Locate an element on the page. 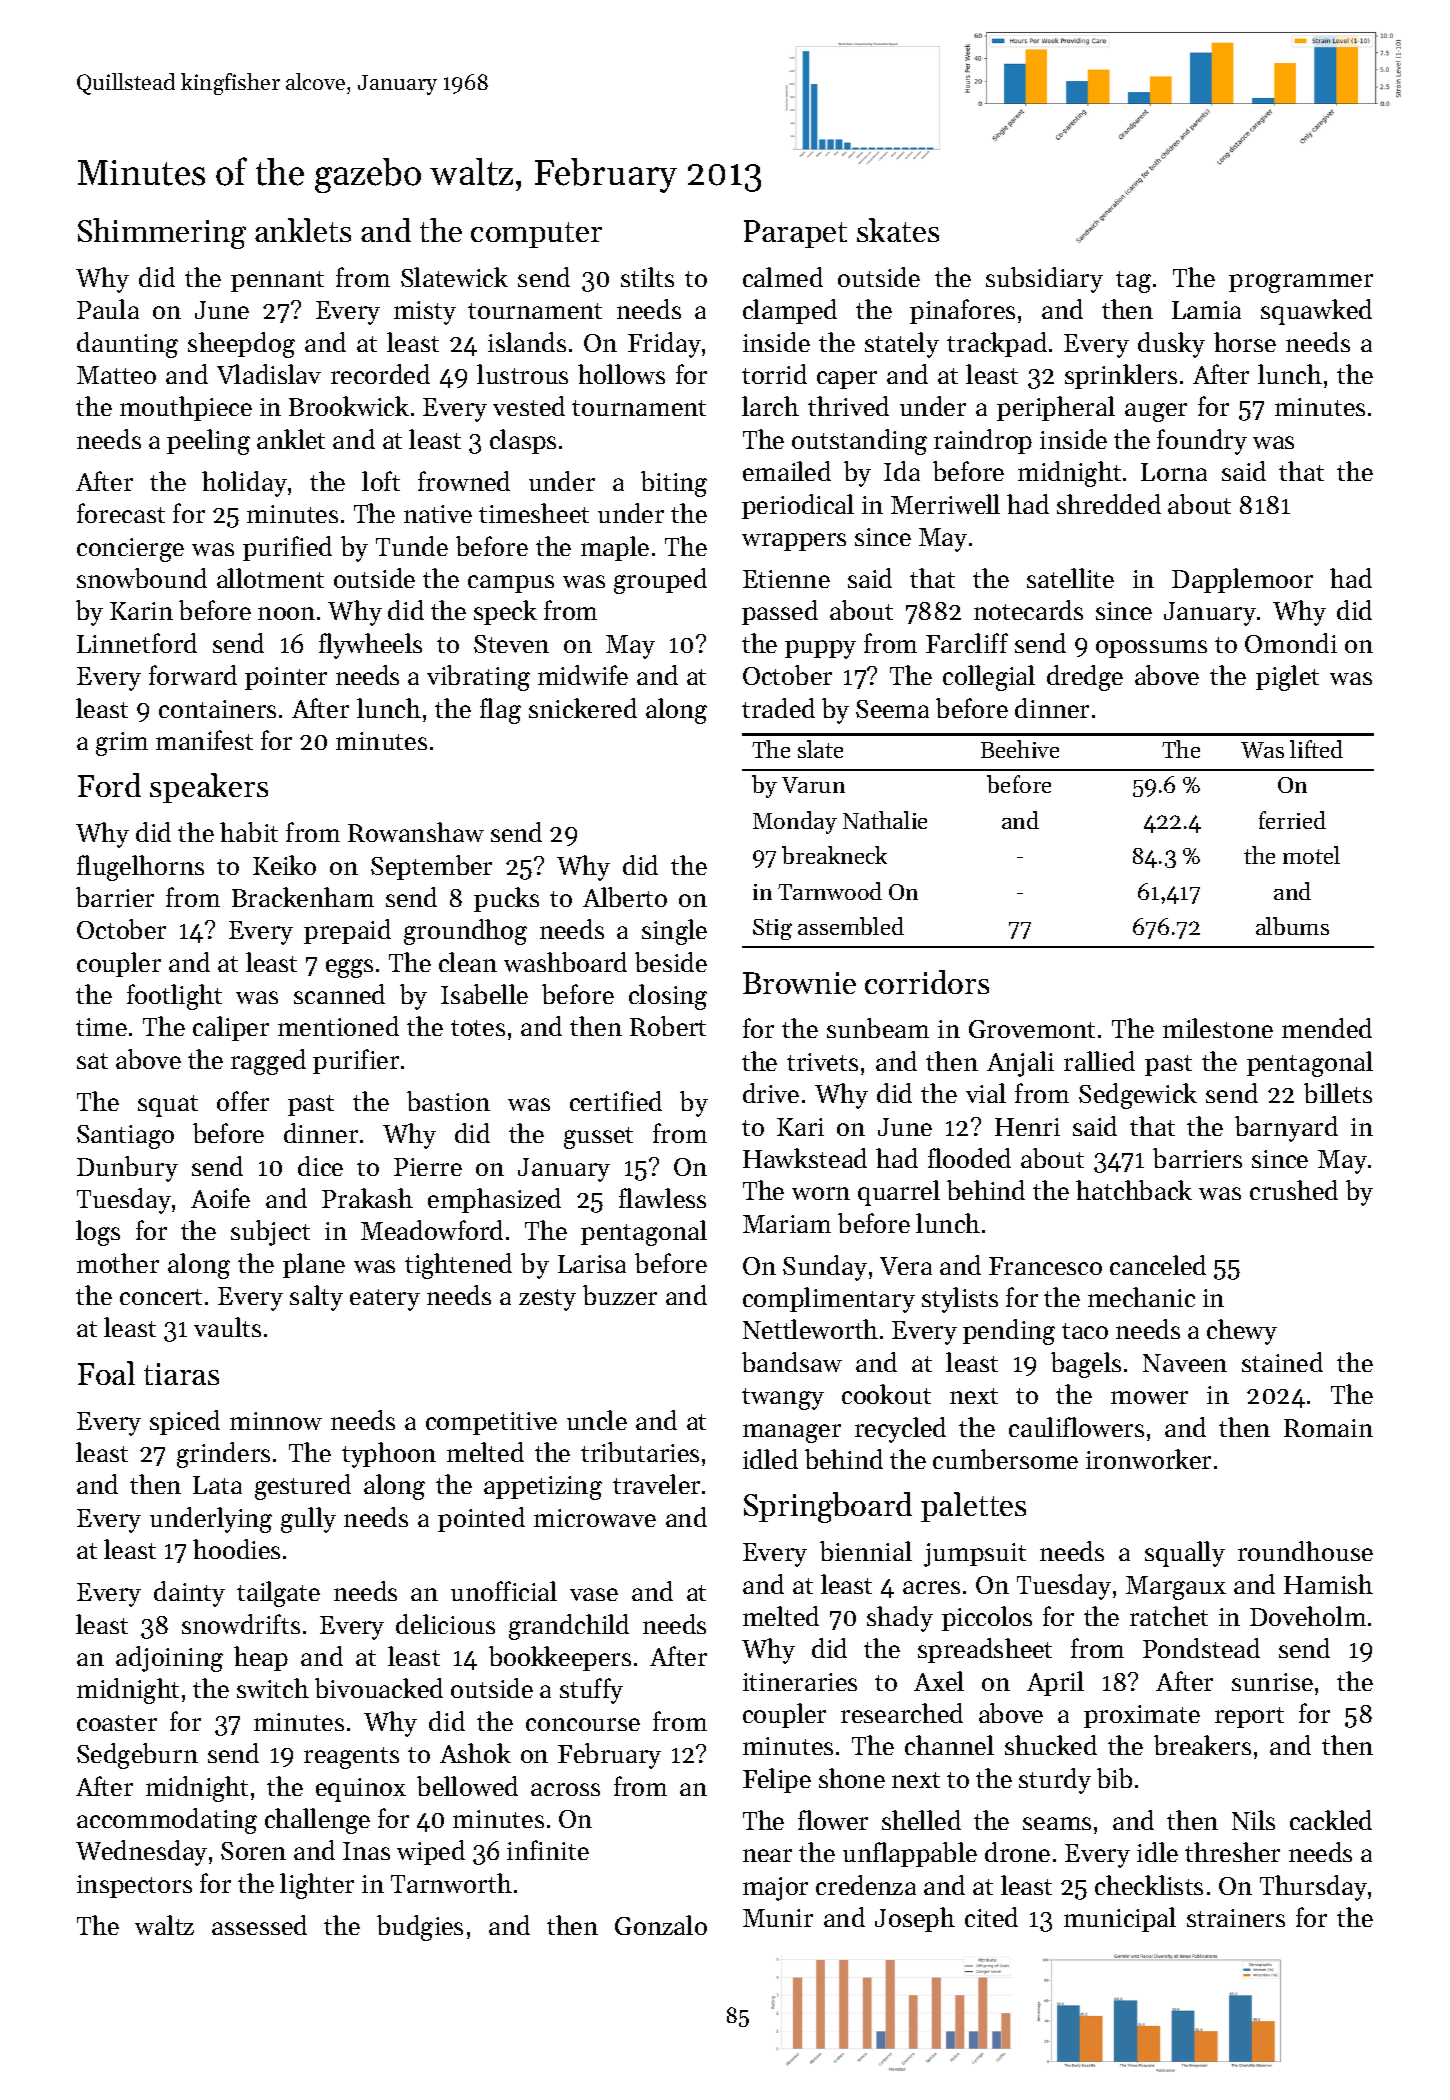  Paula is located at coordinates (108, 309).
